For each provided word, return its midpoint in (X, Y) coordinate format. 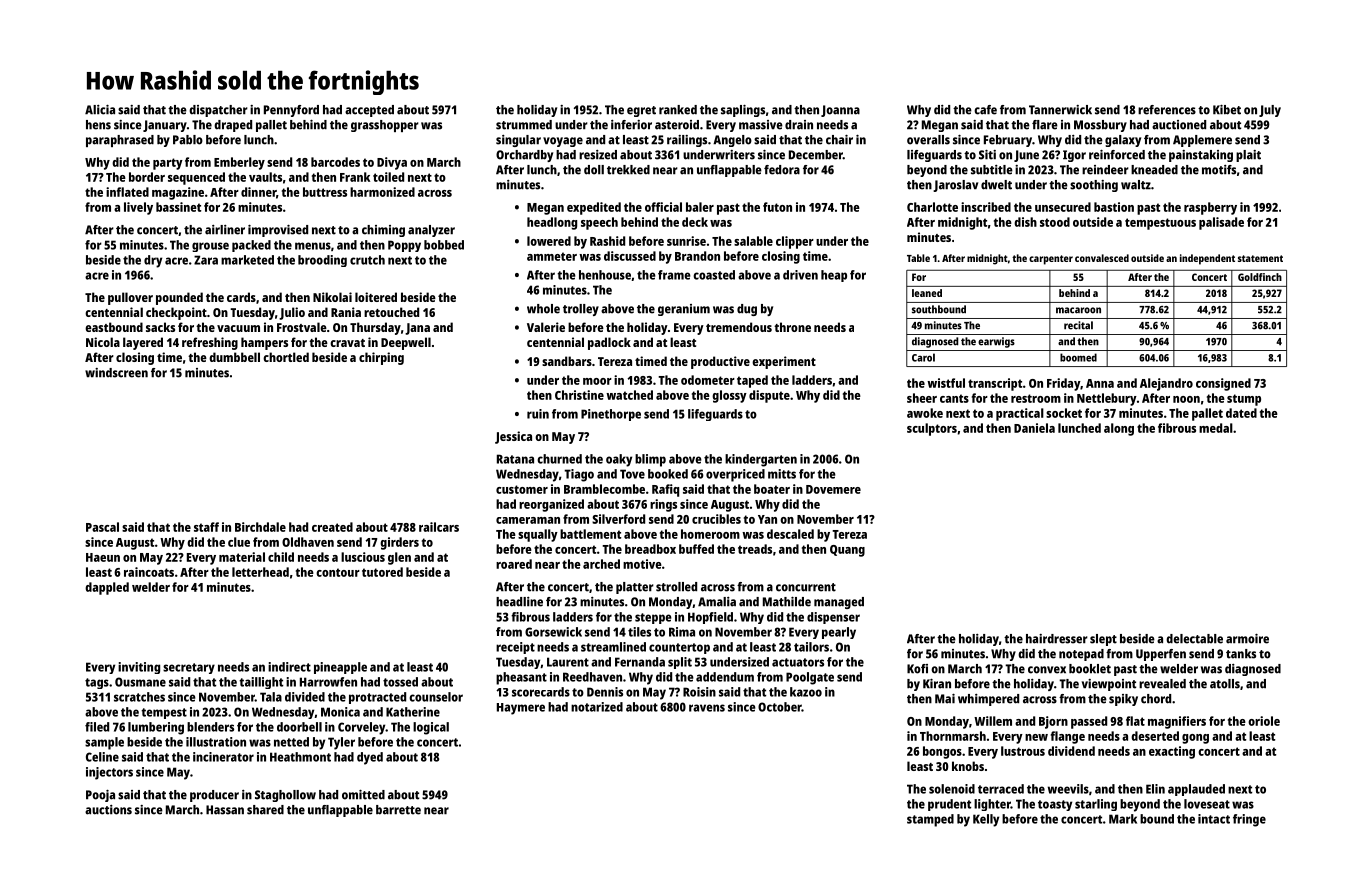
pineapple (340, 668)
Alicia (100, 110)
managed (839, 603)
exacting (1172, 752)
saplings (743, 111)
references (1167, 110)
